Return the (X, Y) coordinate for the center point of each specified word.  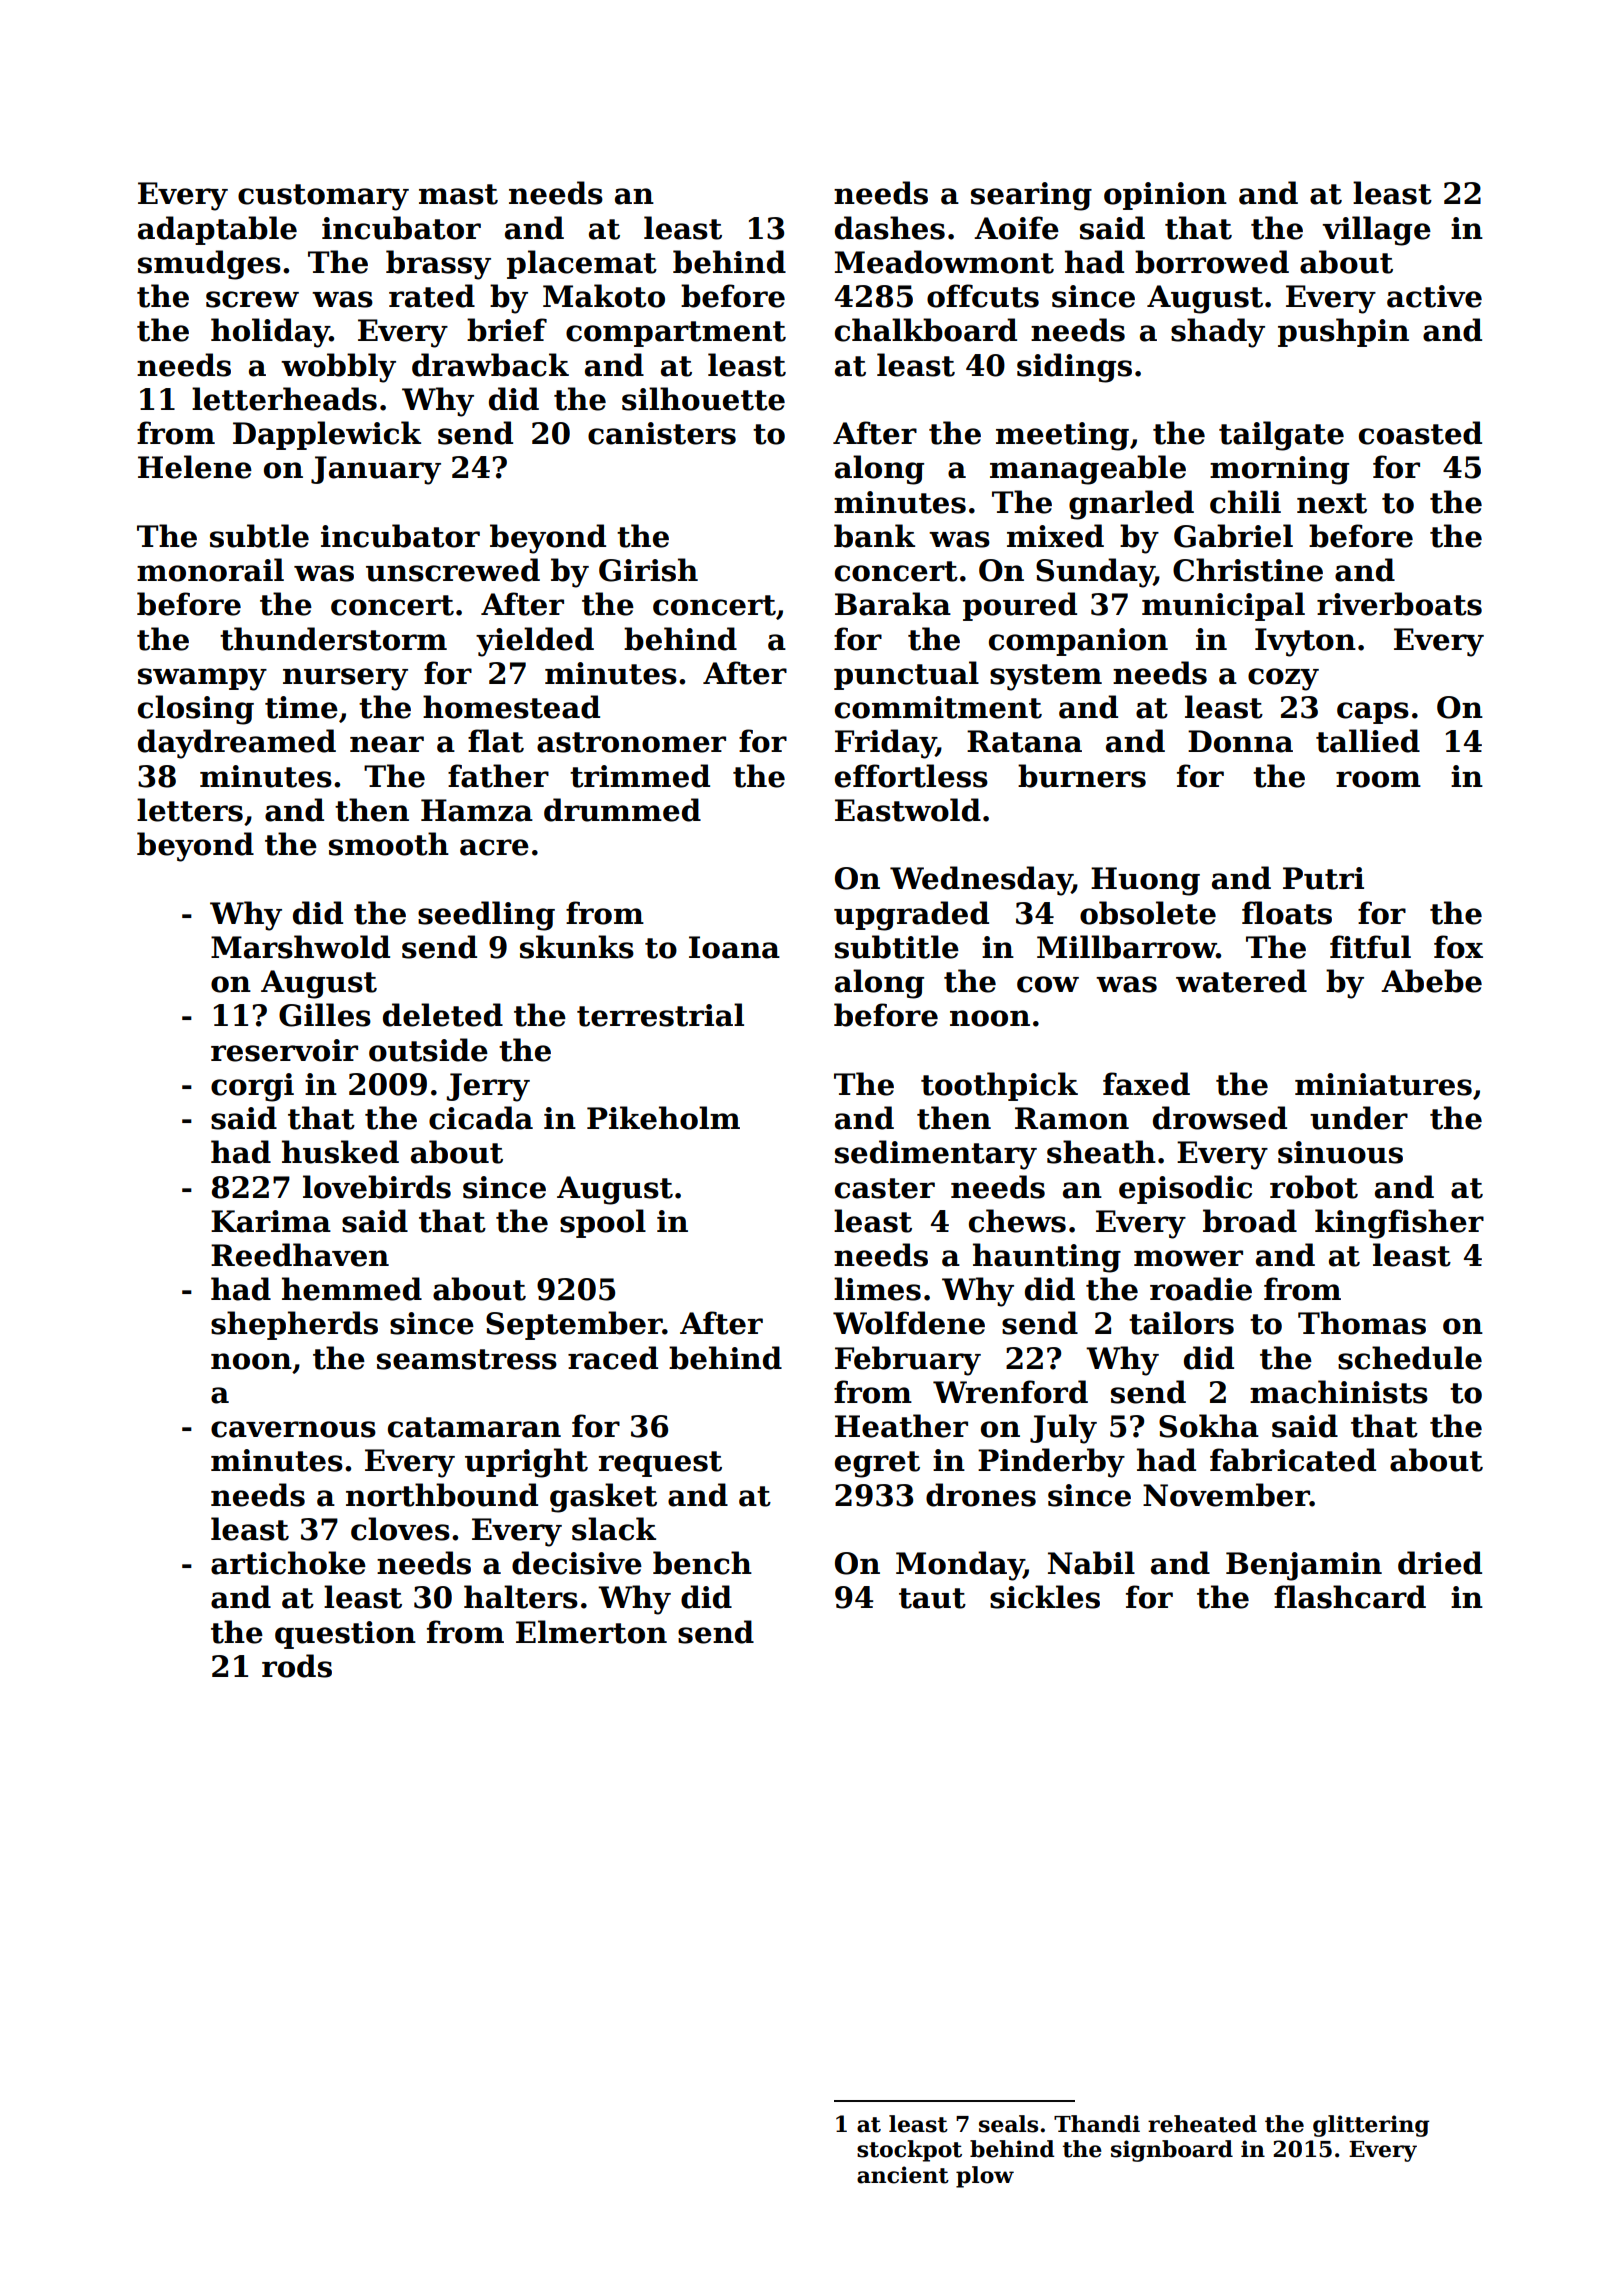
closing (196, 710)
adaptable (217, 230)
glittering (1371, 2126)
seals (1008, 2124)
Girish (648, 570)
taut (932, 1598)
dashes (890, 228)
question (345, 1635)
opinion (1165, 196)
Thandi (1097, 2124)
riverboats (1399, 604)
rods (297, 1666)
